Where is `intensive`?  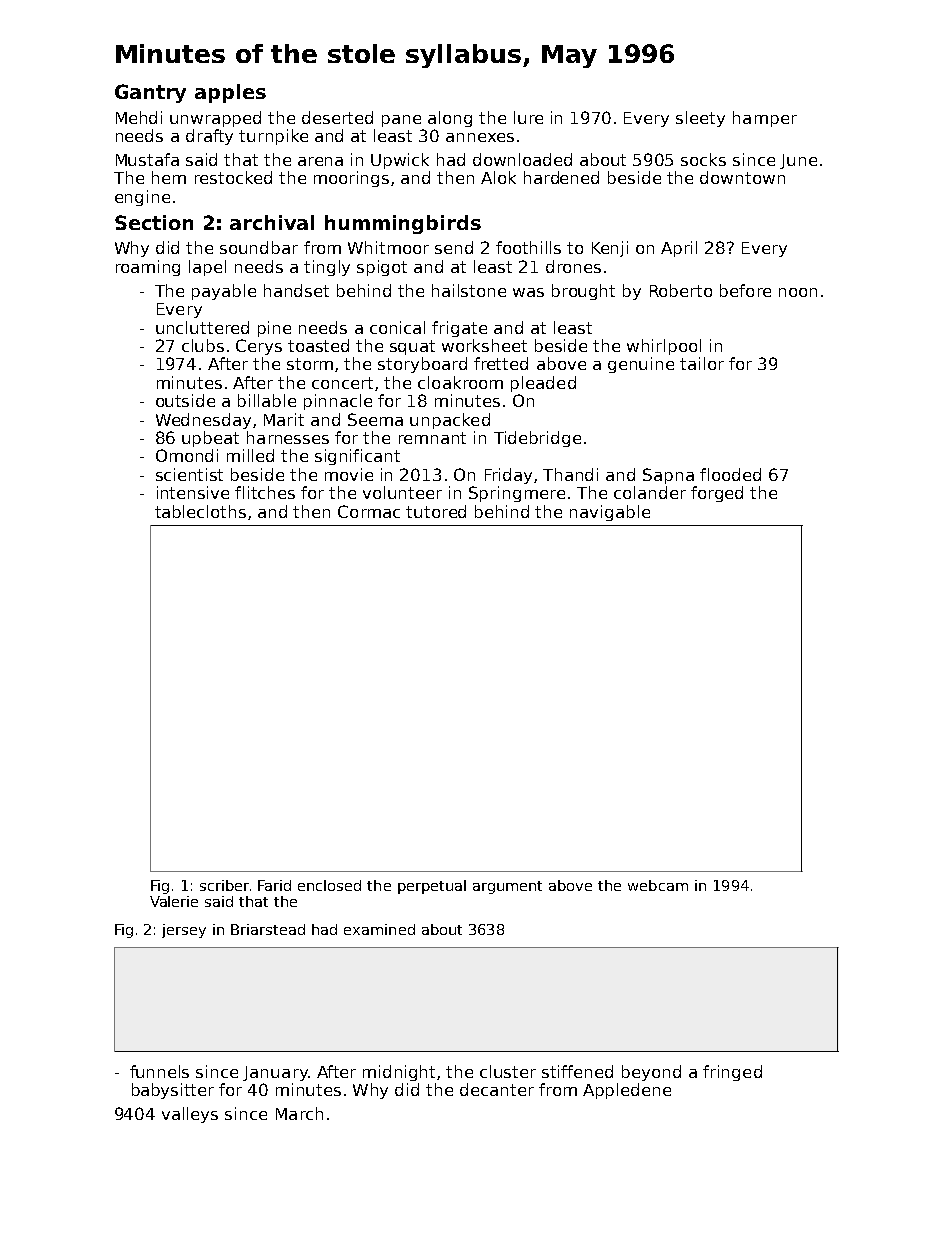 intensive is located at coordinates (193, 492).
